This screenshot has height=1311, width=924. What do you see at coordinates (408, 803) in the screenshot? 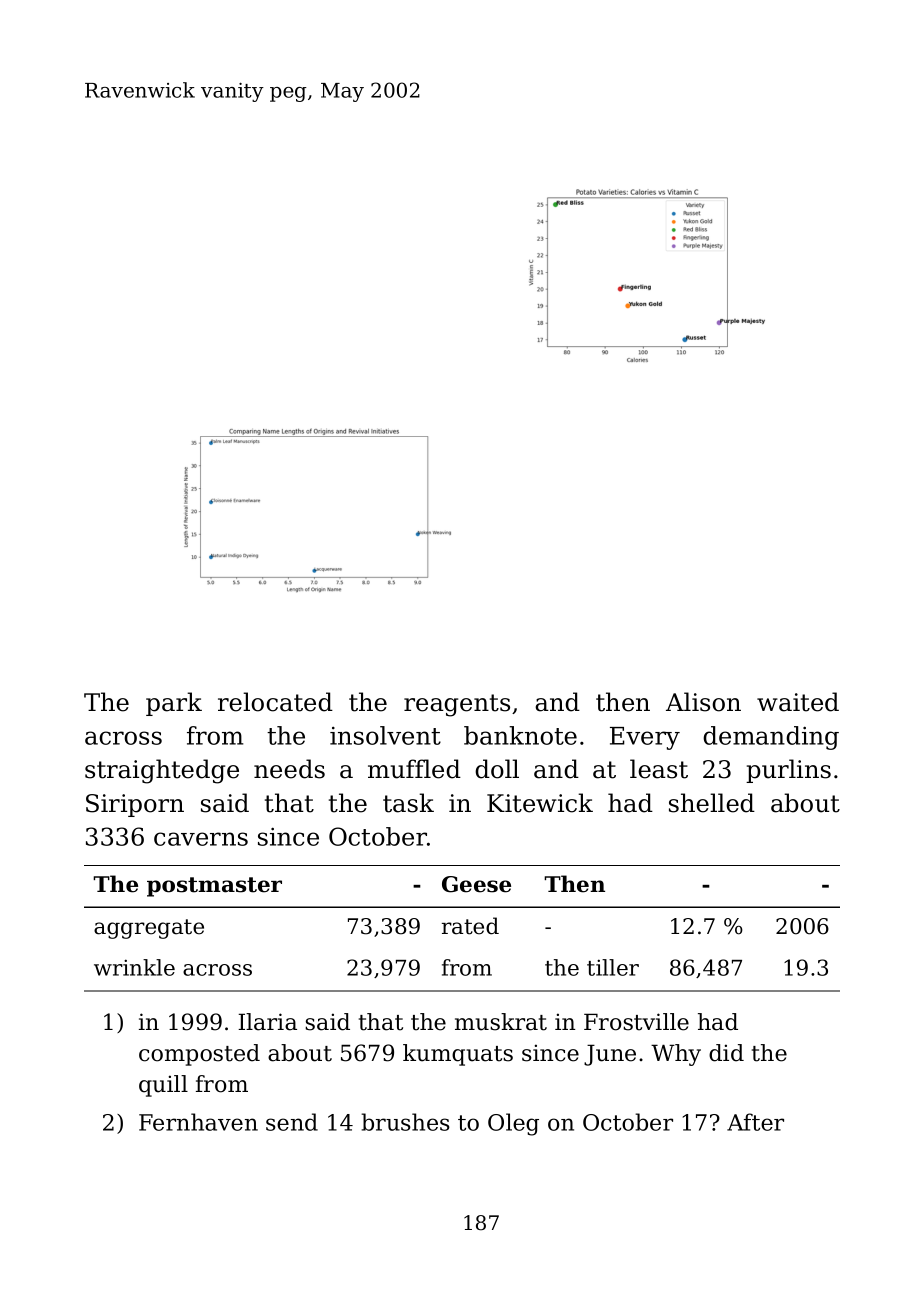
I see `task` at bounding box center [408, 803].
